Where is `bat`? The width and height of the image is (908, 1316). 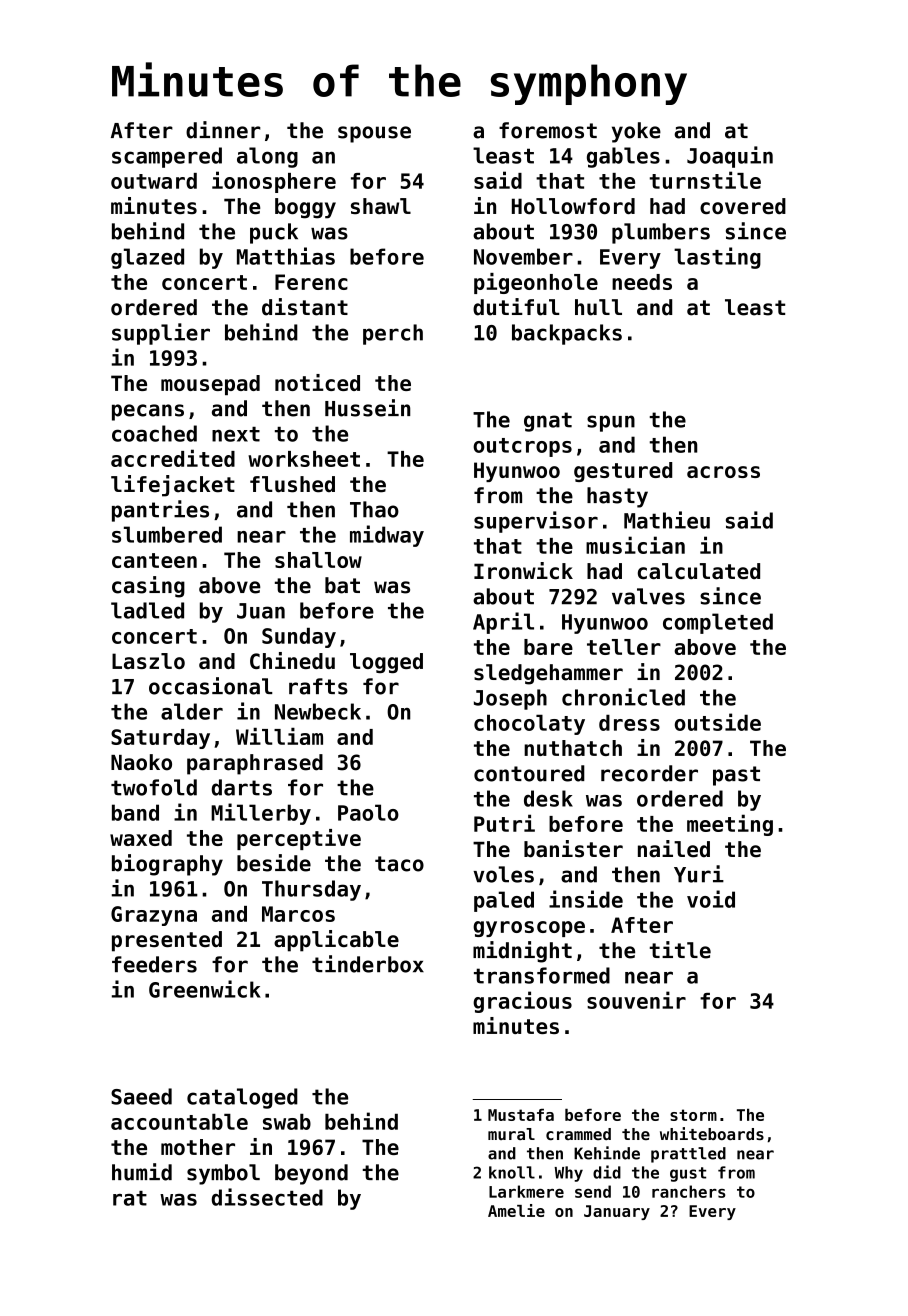
bat is located at coordinates (342, 585).
